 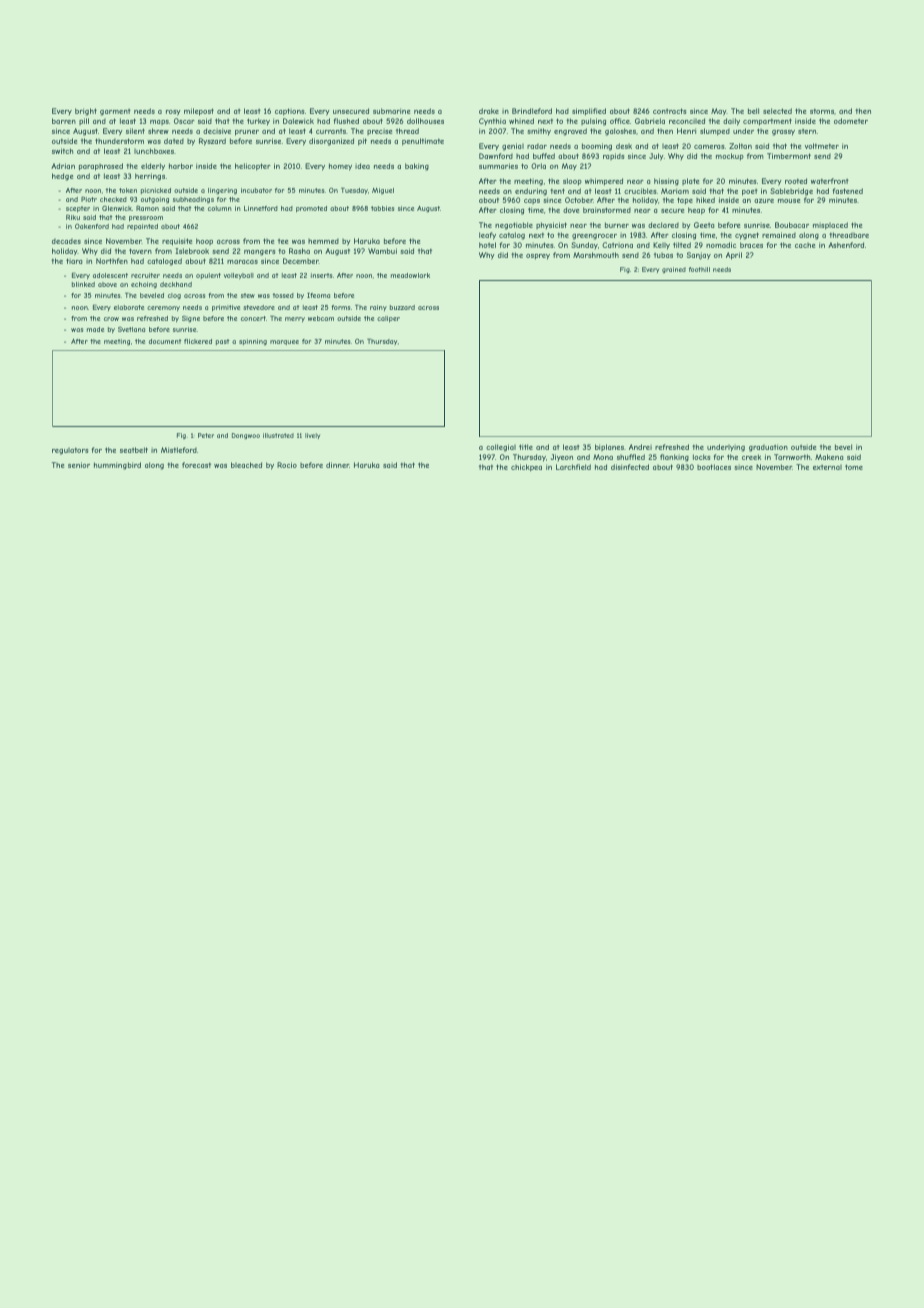 What do you see at coordinates (768, 448) in the screenshot?
I see `graduation` at bounding box center [768, 448].
